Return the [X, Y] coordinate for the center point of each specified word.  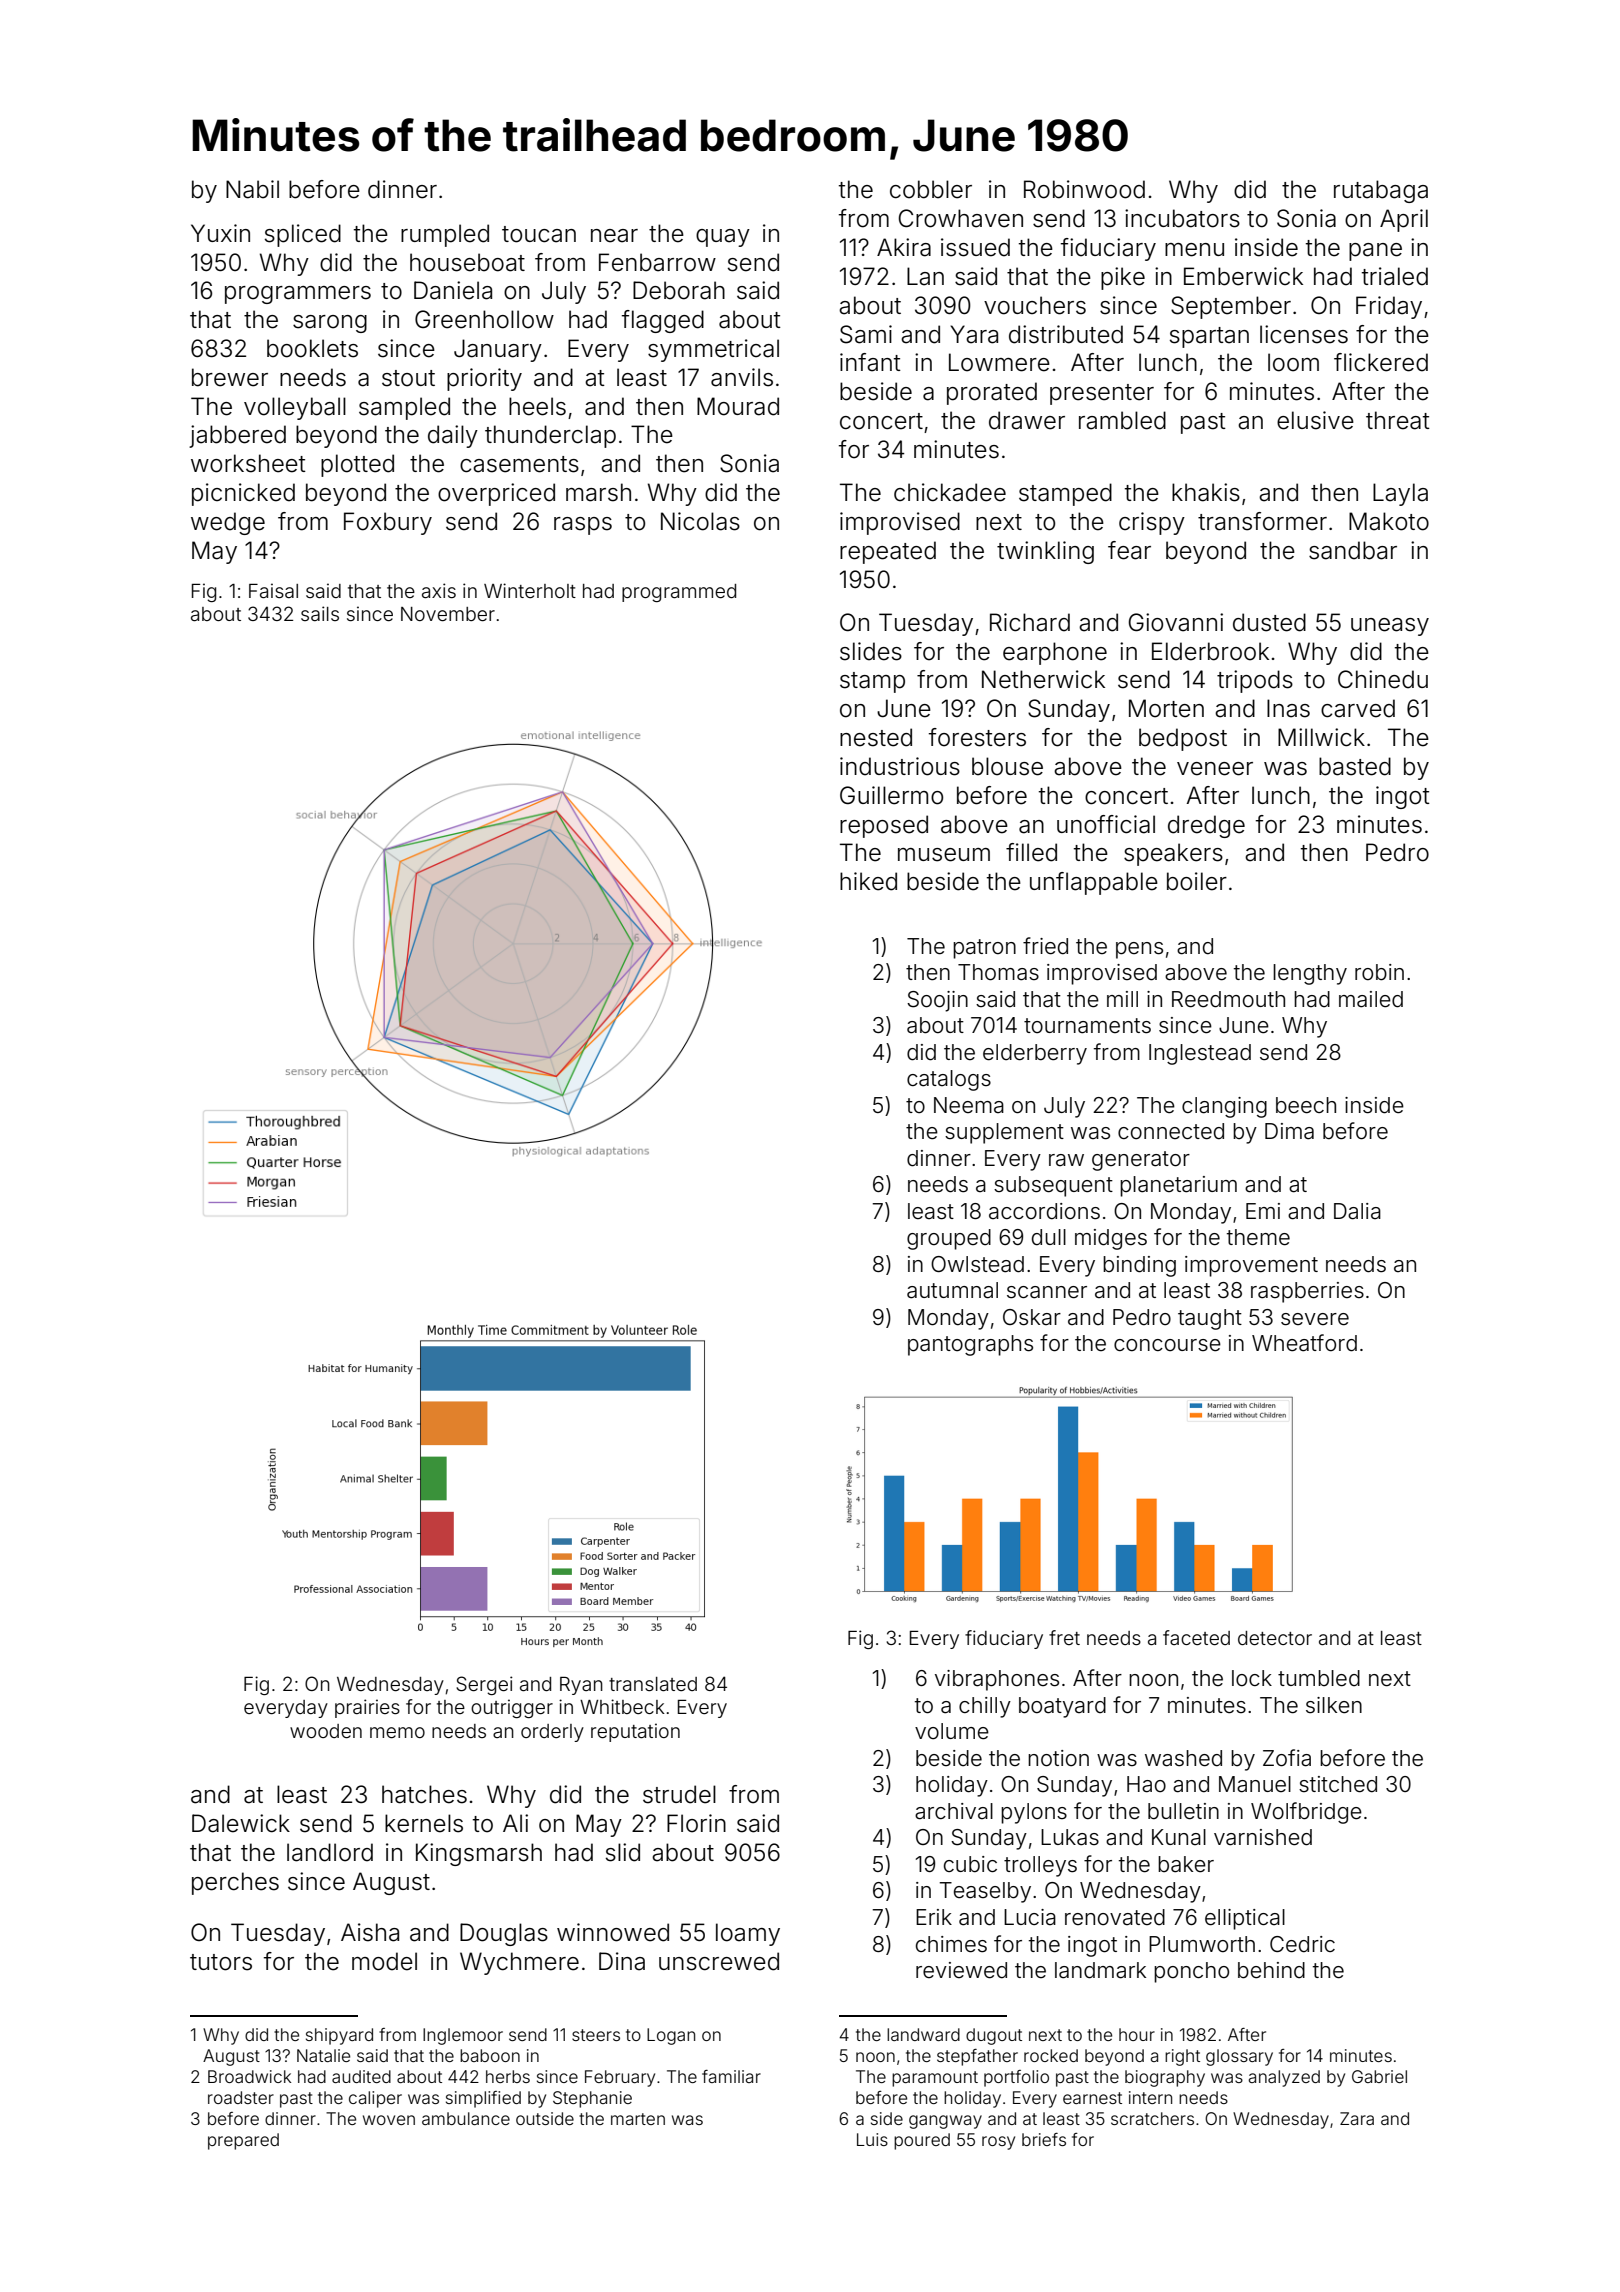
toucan [539, 234]
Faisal [273, 590]
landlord [330, 1852]
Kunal [1179, 1837]
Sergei [484, 1685]
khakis [1206, 492]
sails [320, 613]
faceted [1196, 1637]
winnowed [613, 1932]
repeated [888, 552]
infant [870, 362]
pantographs [970, 1345]
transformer [1262, 521]
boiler [1197, 881]
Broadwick [249, 2076]
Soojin [937, 1001]
